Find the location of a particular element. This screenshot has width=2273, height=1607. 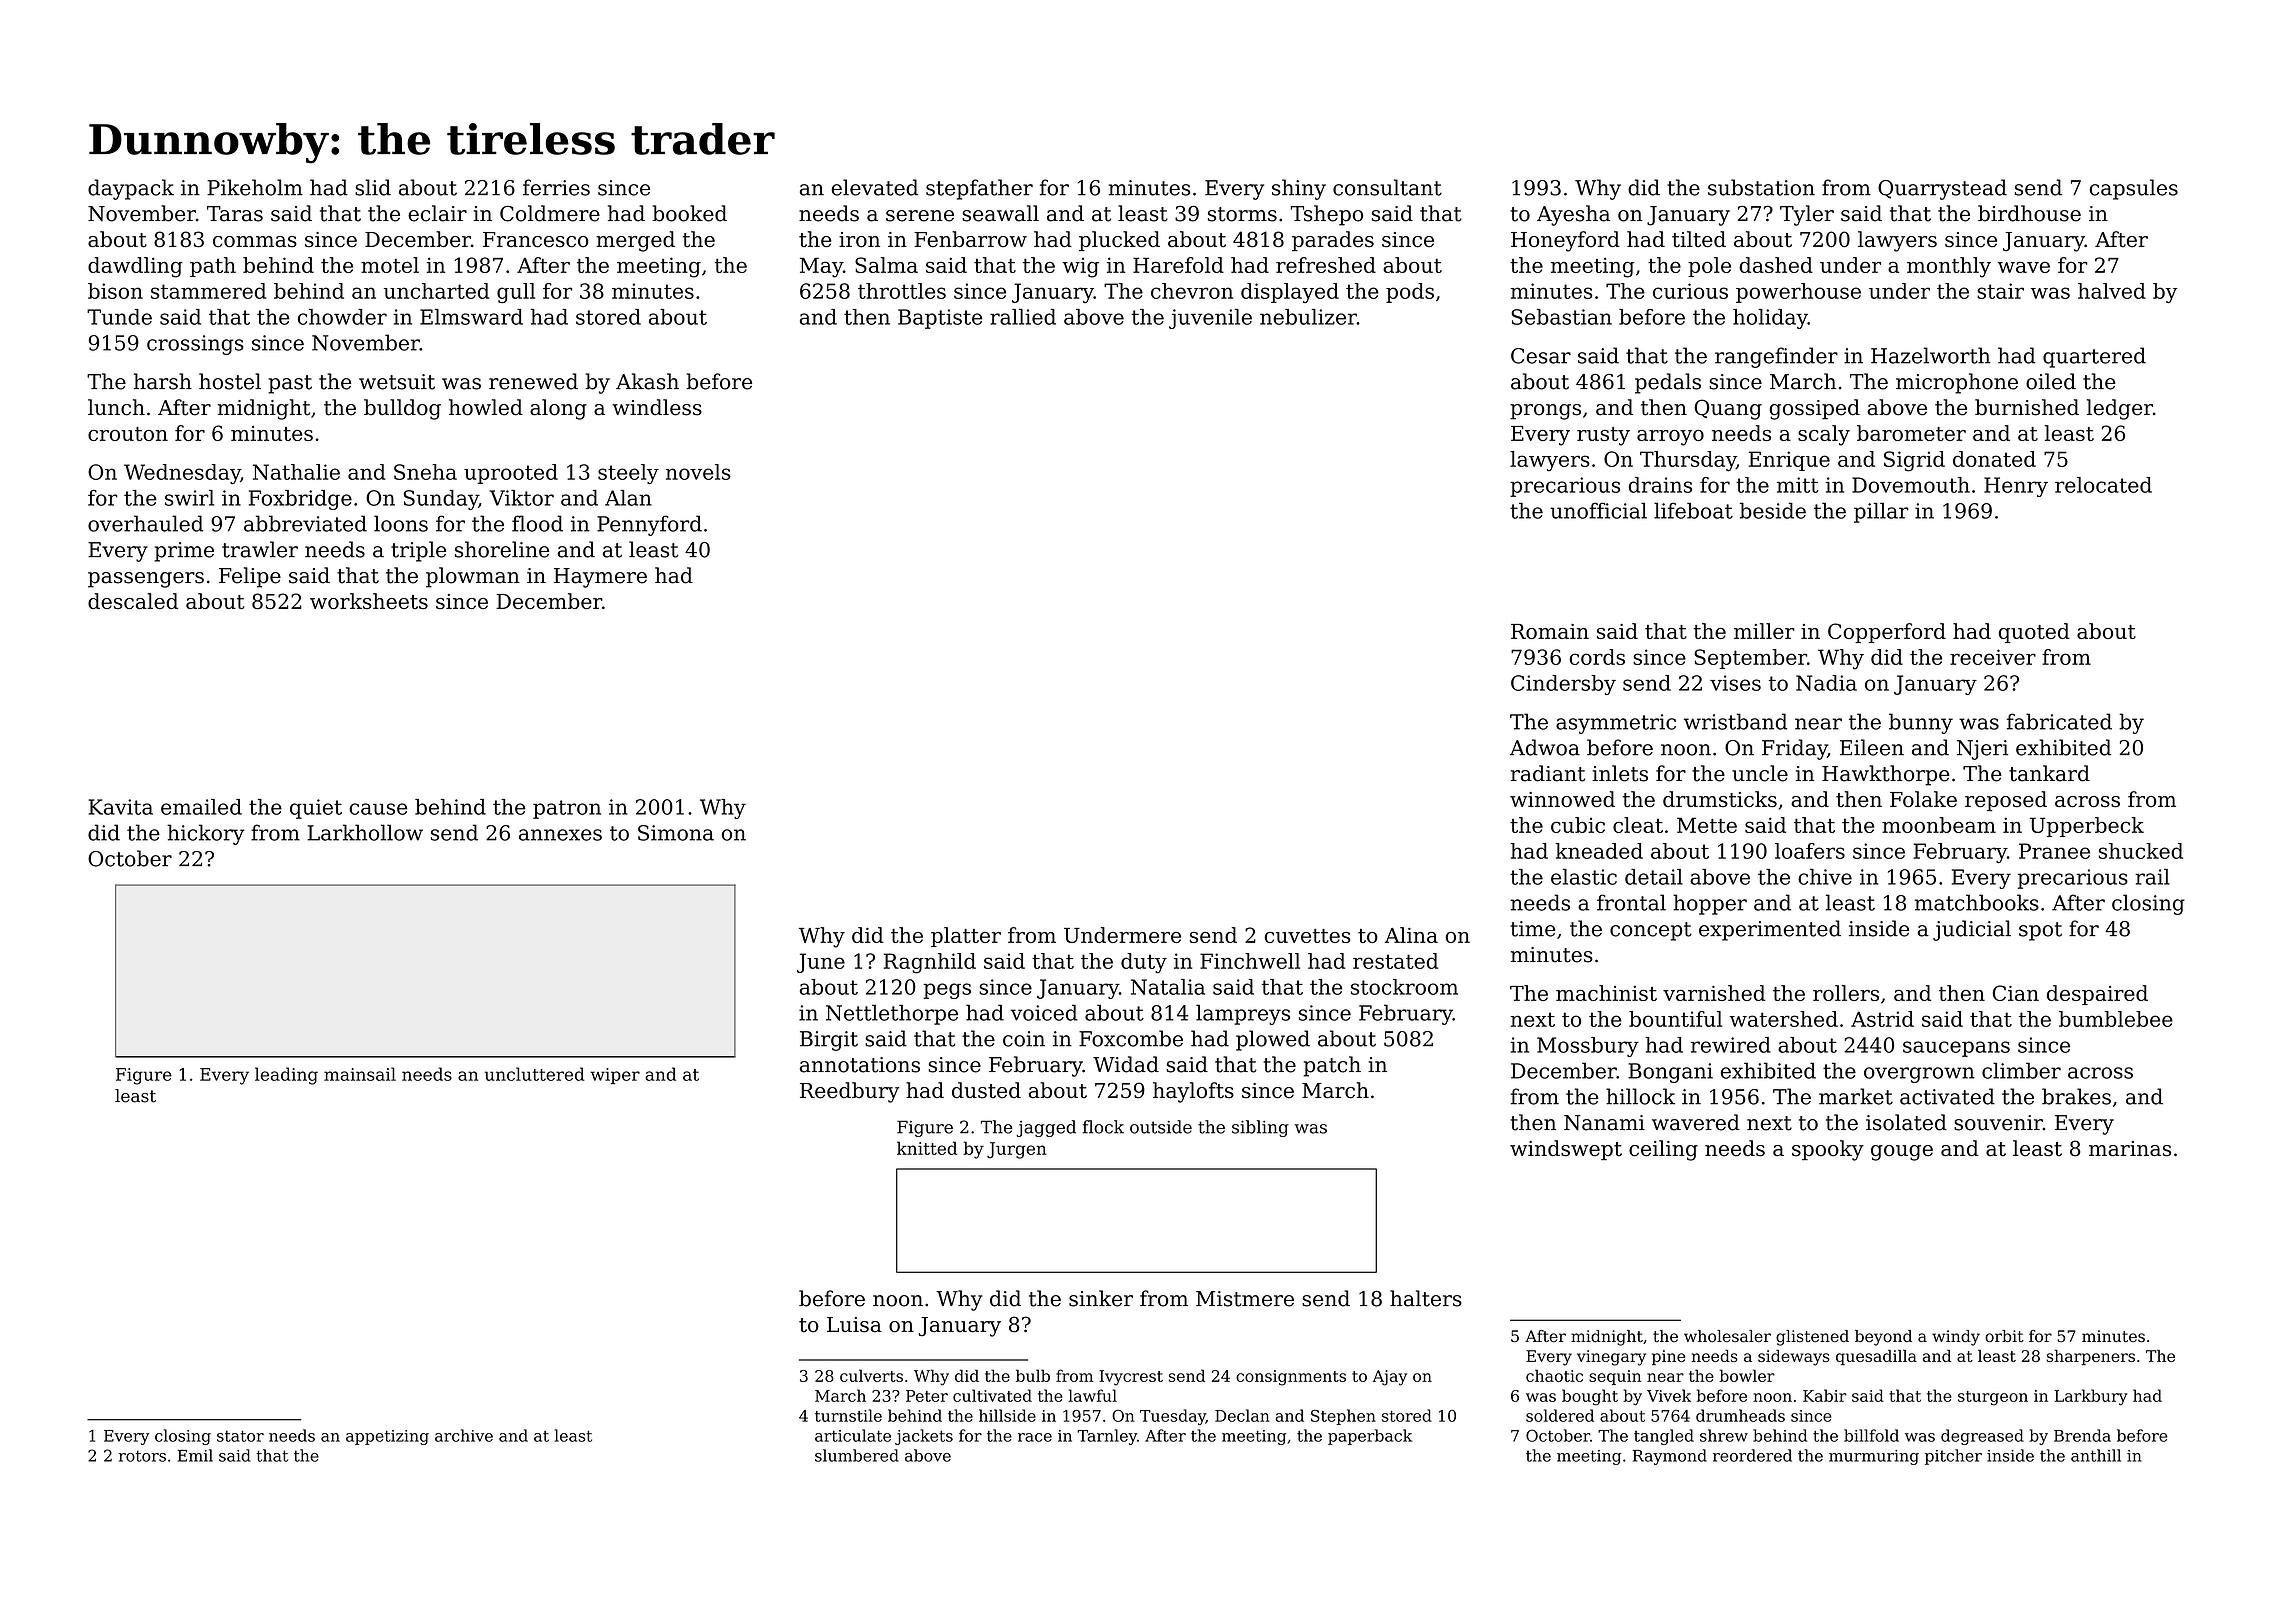

marinas is located at coordinates (2130, 1149).
